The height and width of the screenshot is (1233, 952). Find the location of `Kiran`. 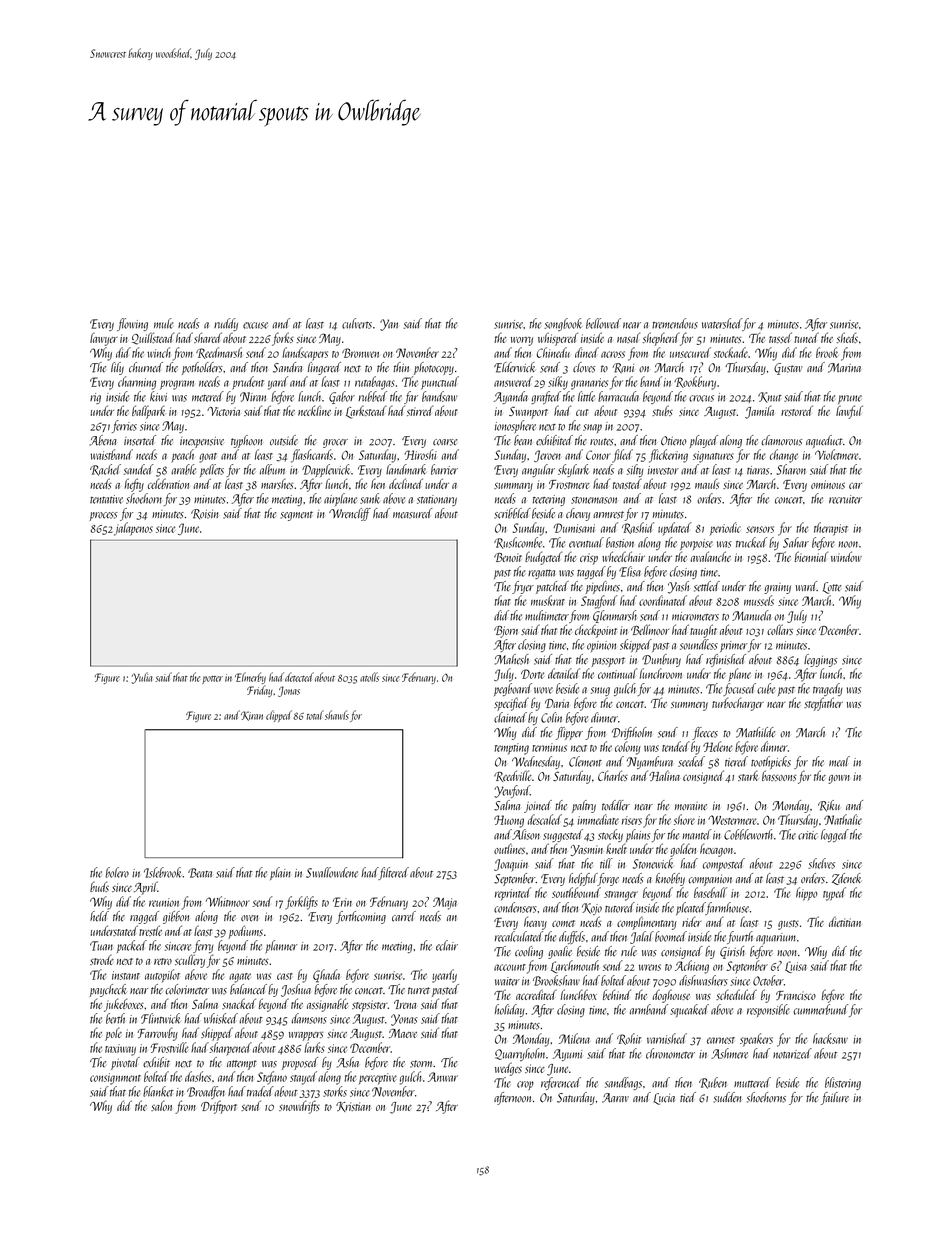

Kiran is located at coordinates (252, 716).
